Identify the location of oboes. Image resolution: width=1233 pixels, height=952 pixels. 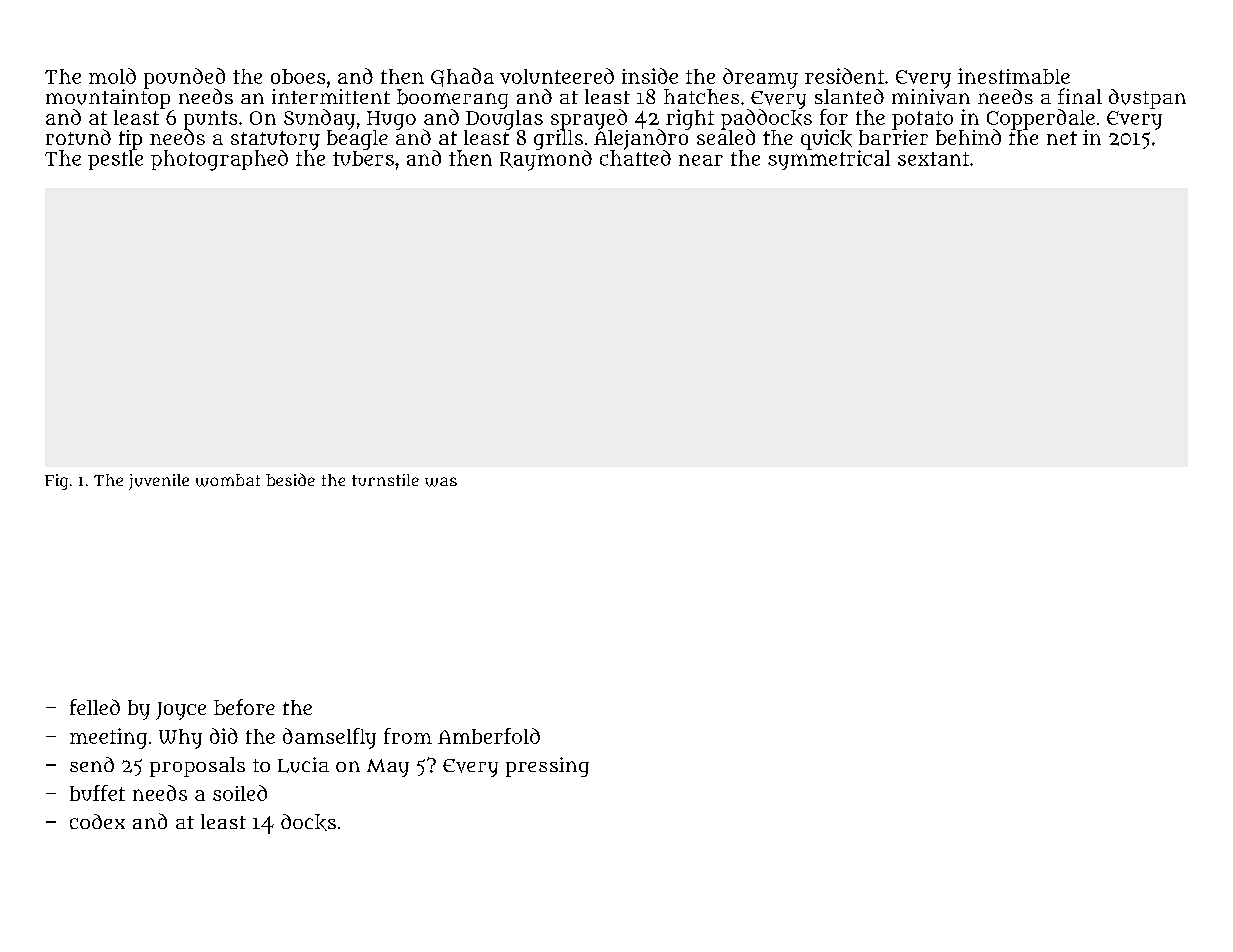
(298, 76).
